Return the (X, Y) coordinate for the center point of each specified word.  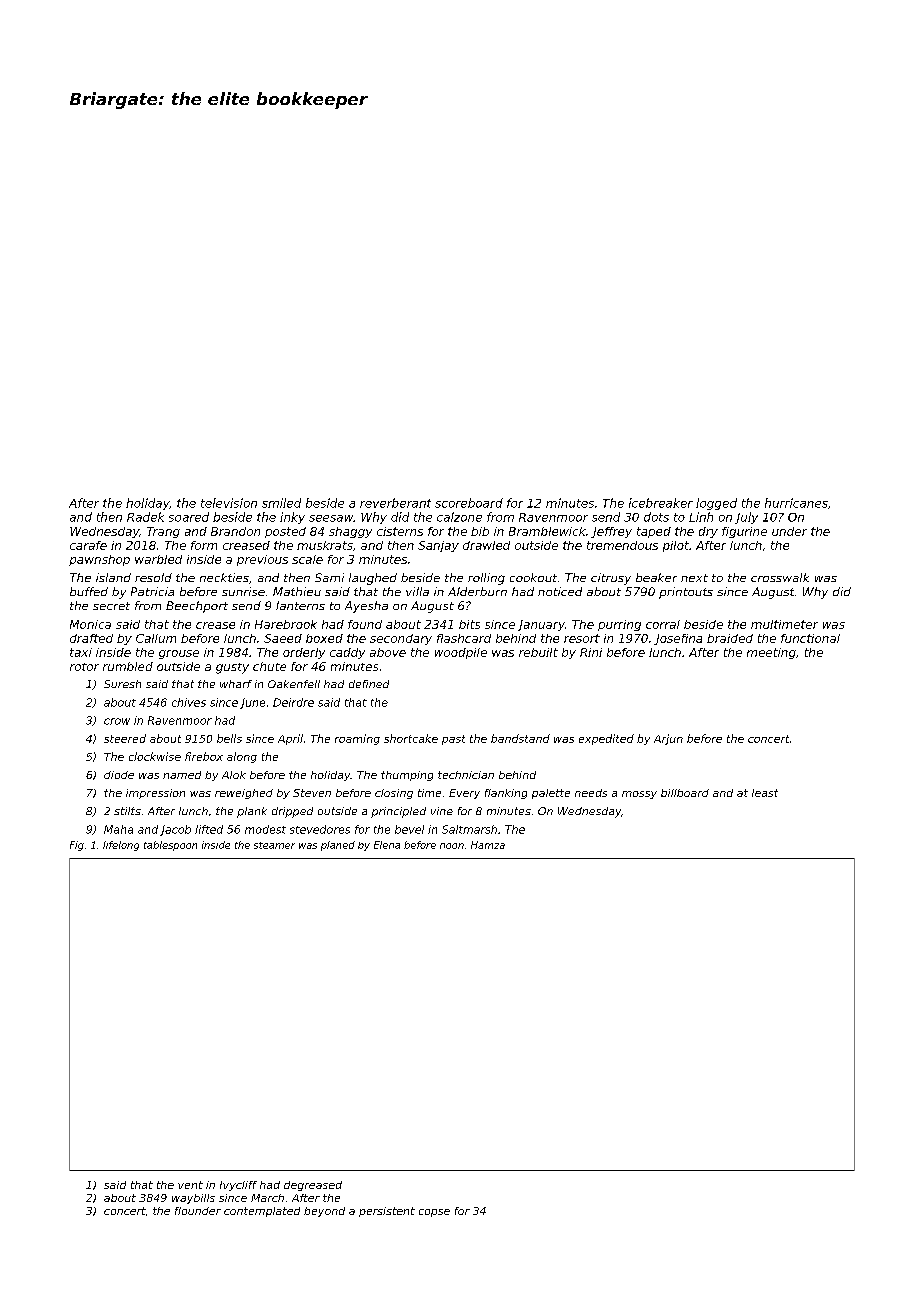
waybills (193, 1199)
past (453, 740)
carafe (88, 545)
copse (434, 1213)
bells (229, 738)
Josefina (678, 639)
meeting (771, 653)
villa (417, 591)
